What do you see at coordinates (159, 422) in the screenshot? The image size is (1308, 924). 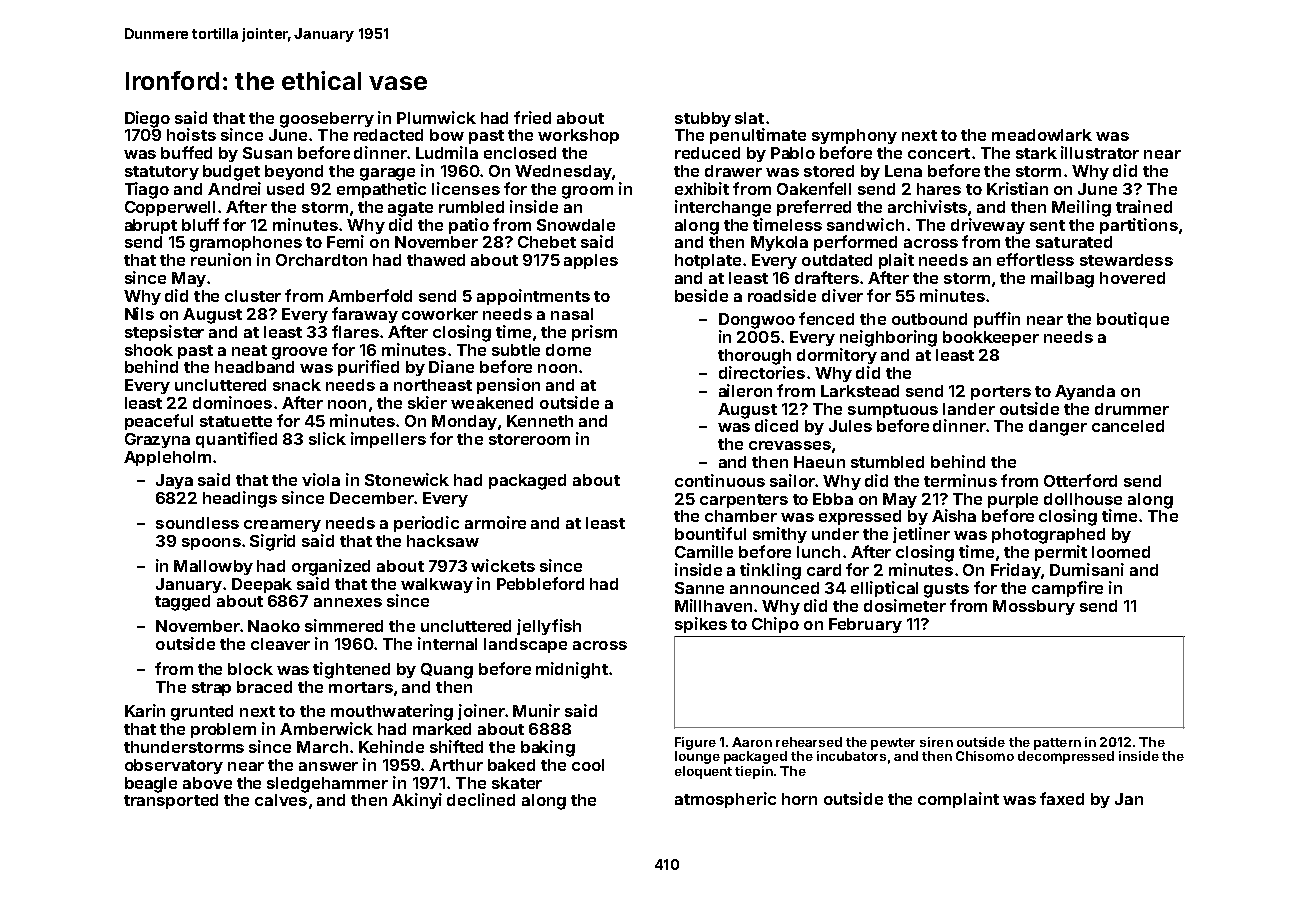 I see `peaceful` at bounding box center [159, 422].
